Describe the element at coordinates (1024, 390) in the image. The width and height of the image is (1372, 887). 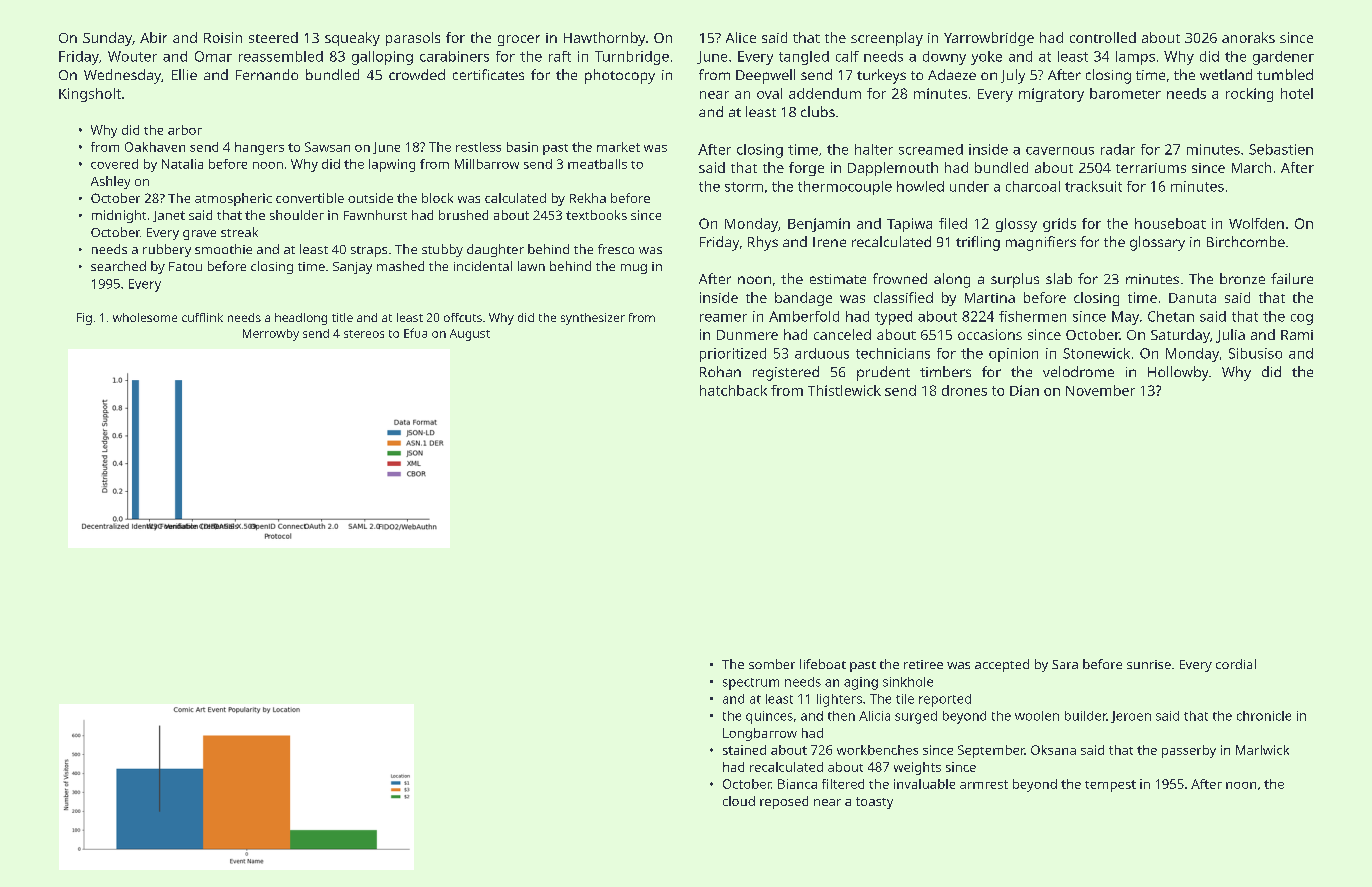
I see `Dian` at that location.
